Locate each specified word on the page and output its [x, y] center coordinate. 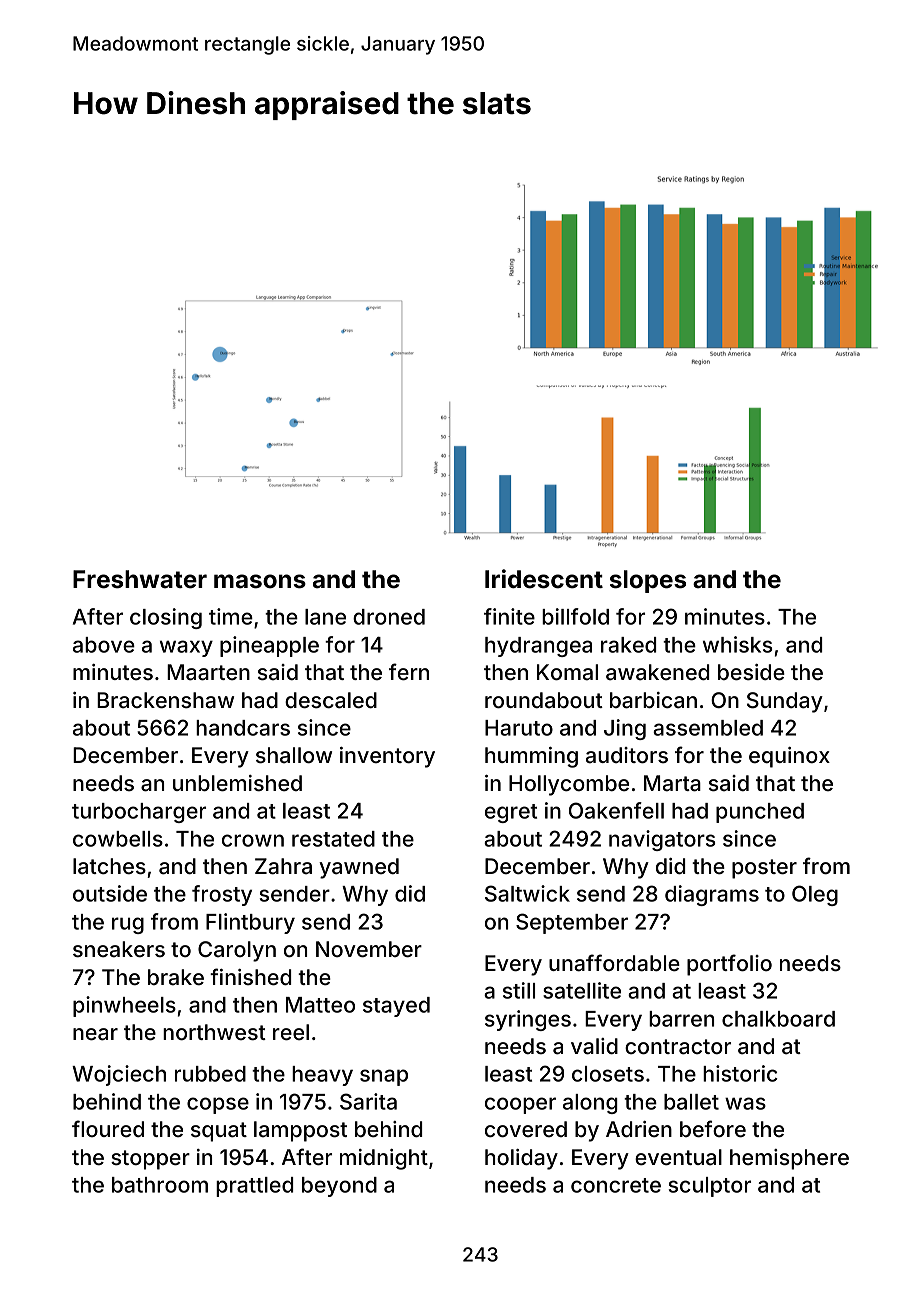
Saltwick [527, 893]
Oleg [815, 895]
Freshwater [140, 579]
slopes [648, 581]
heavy [322, 1076]
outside [110, 893]
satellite [582, 990]
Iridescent [544, 579]
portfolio [729, 965]
